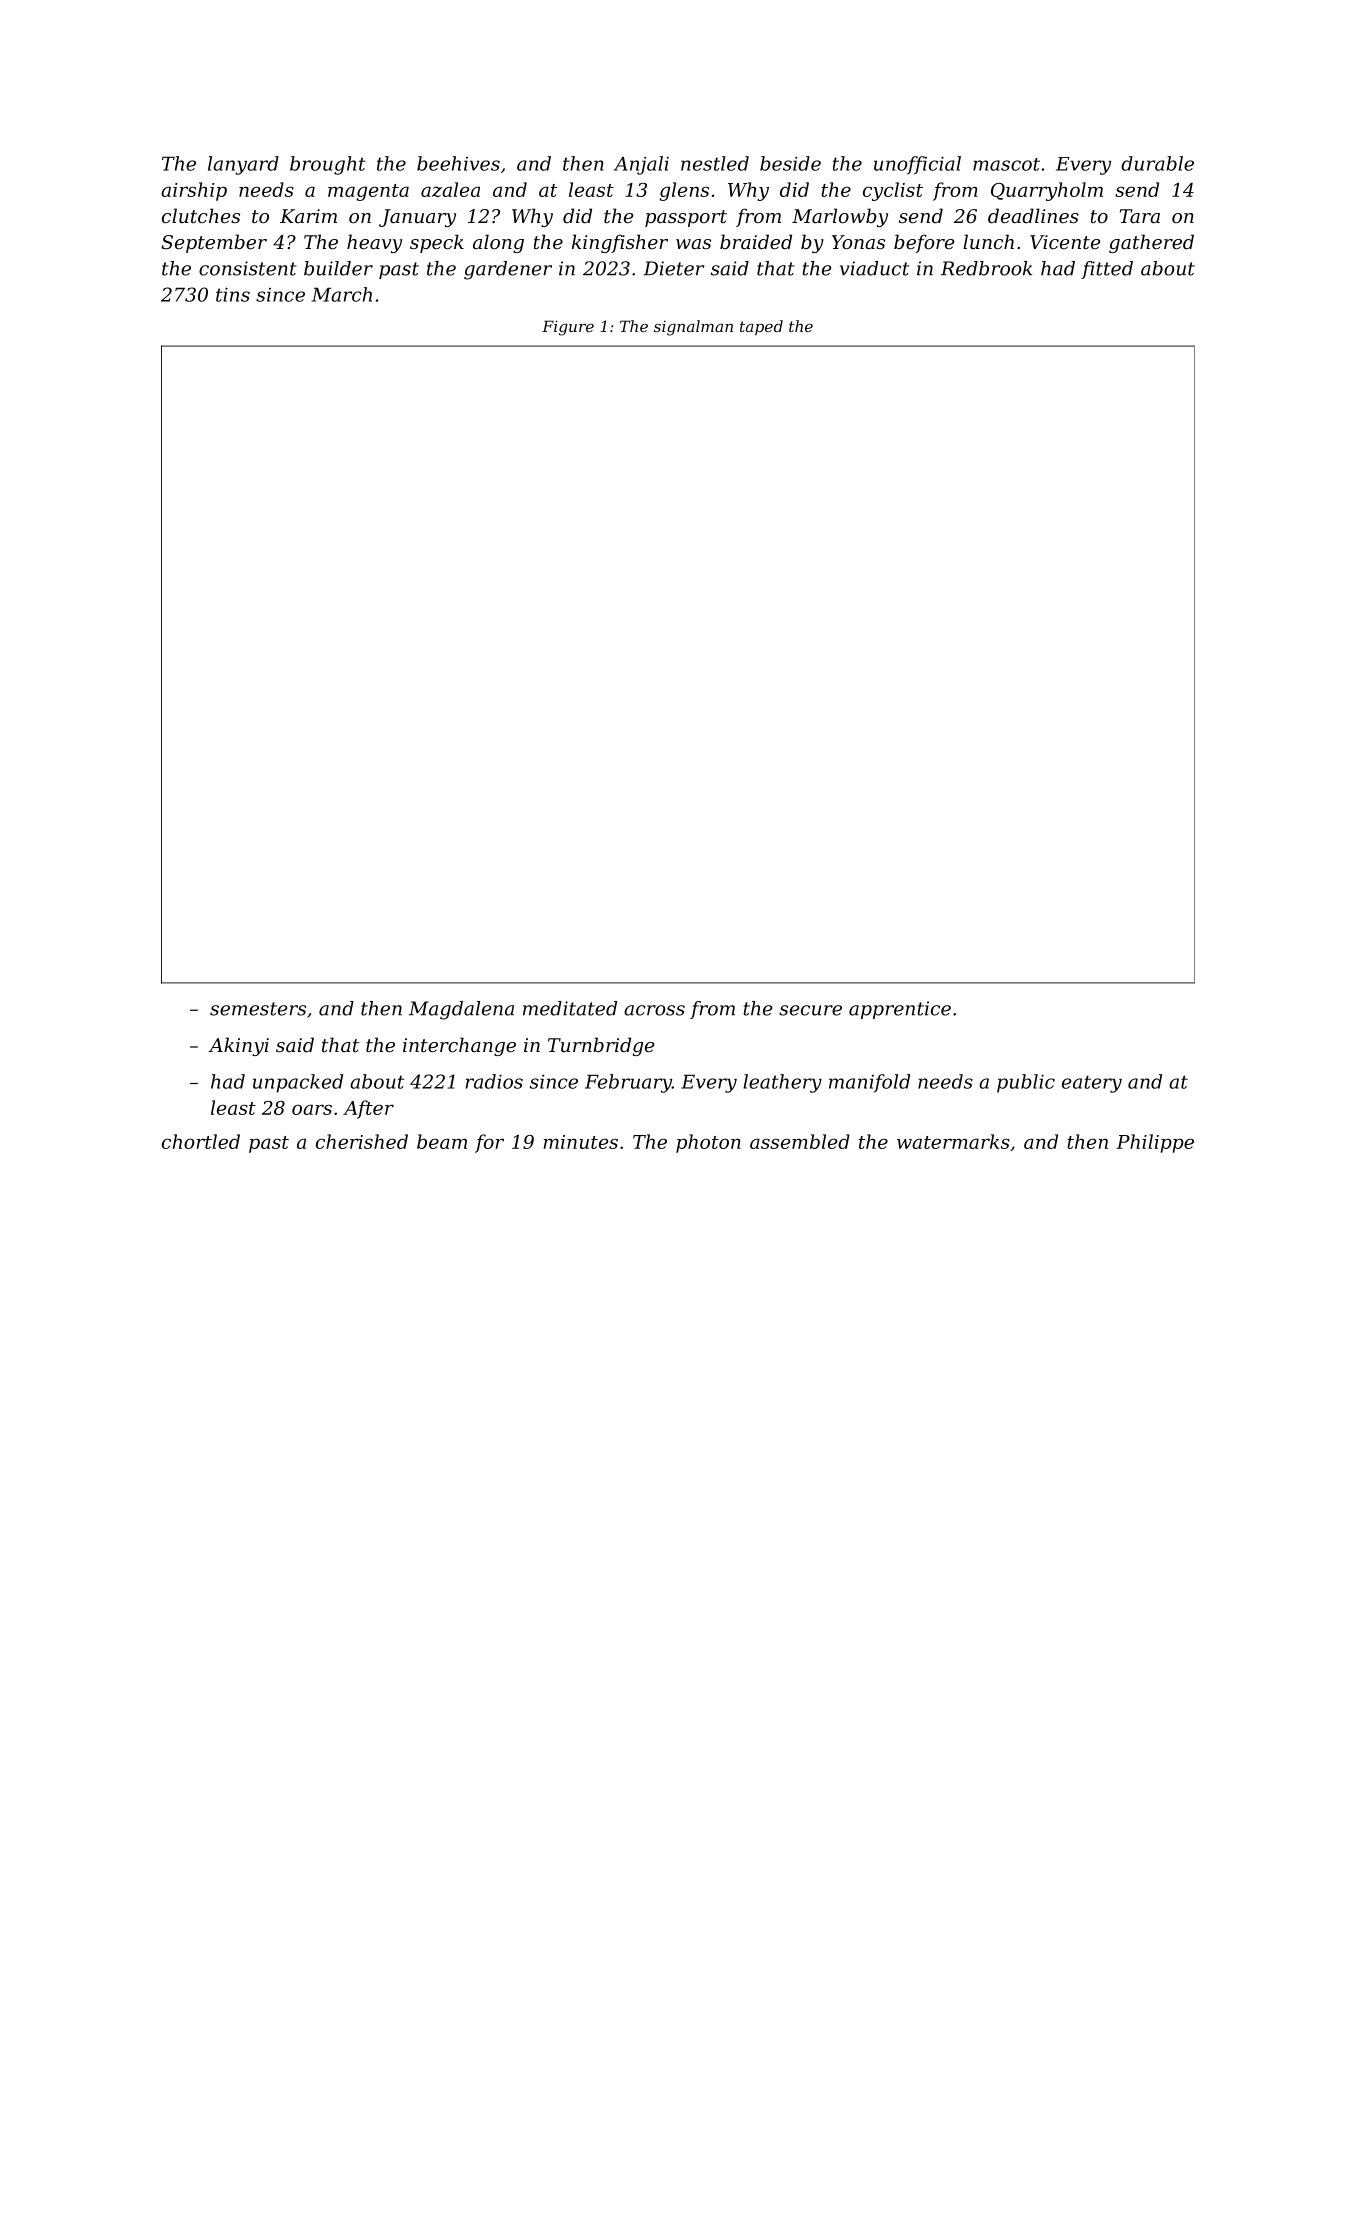  Describe the element at coordinates (900, 1010) in the document. I see `apprentice` at that location.
